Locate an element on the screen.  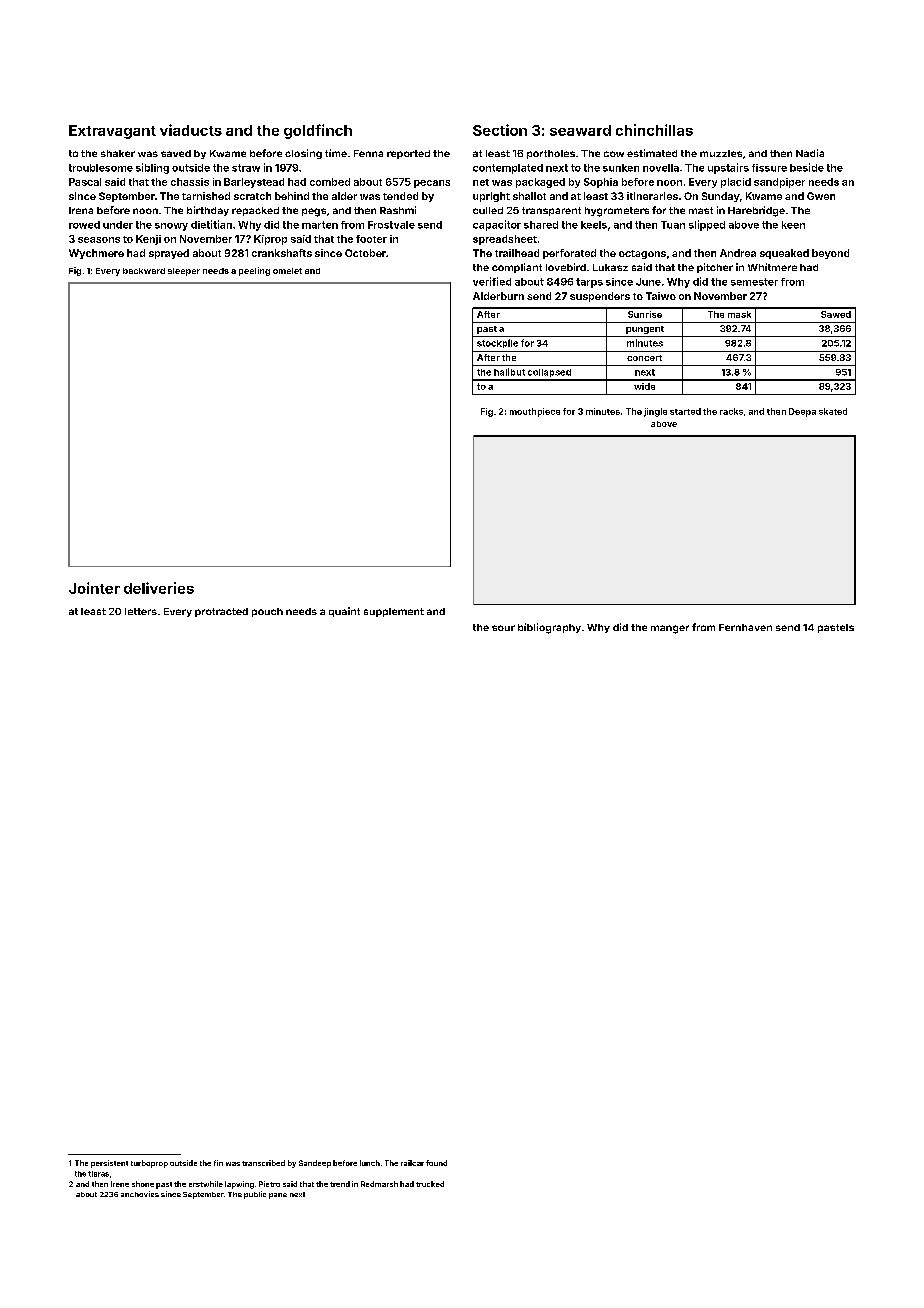
railcar is located at coordinates (412, 1163).
